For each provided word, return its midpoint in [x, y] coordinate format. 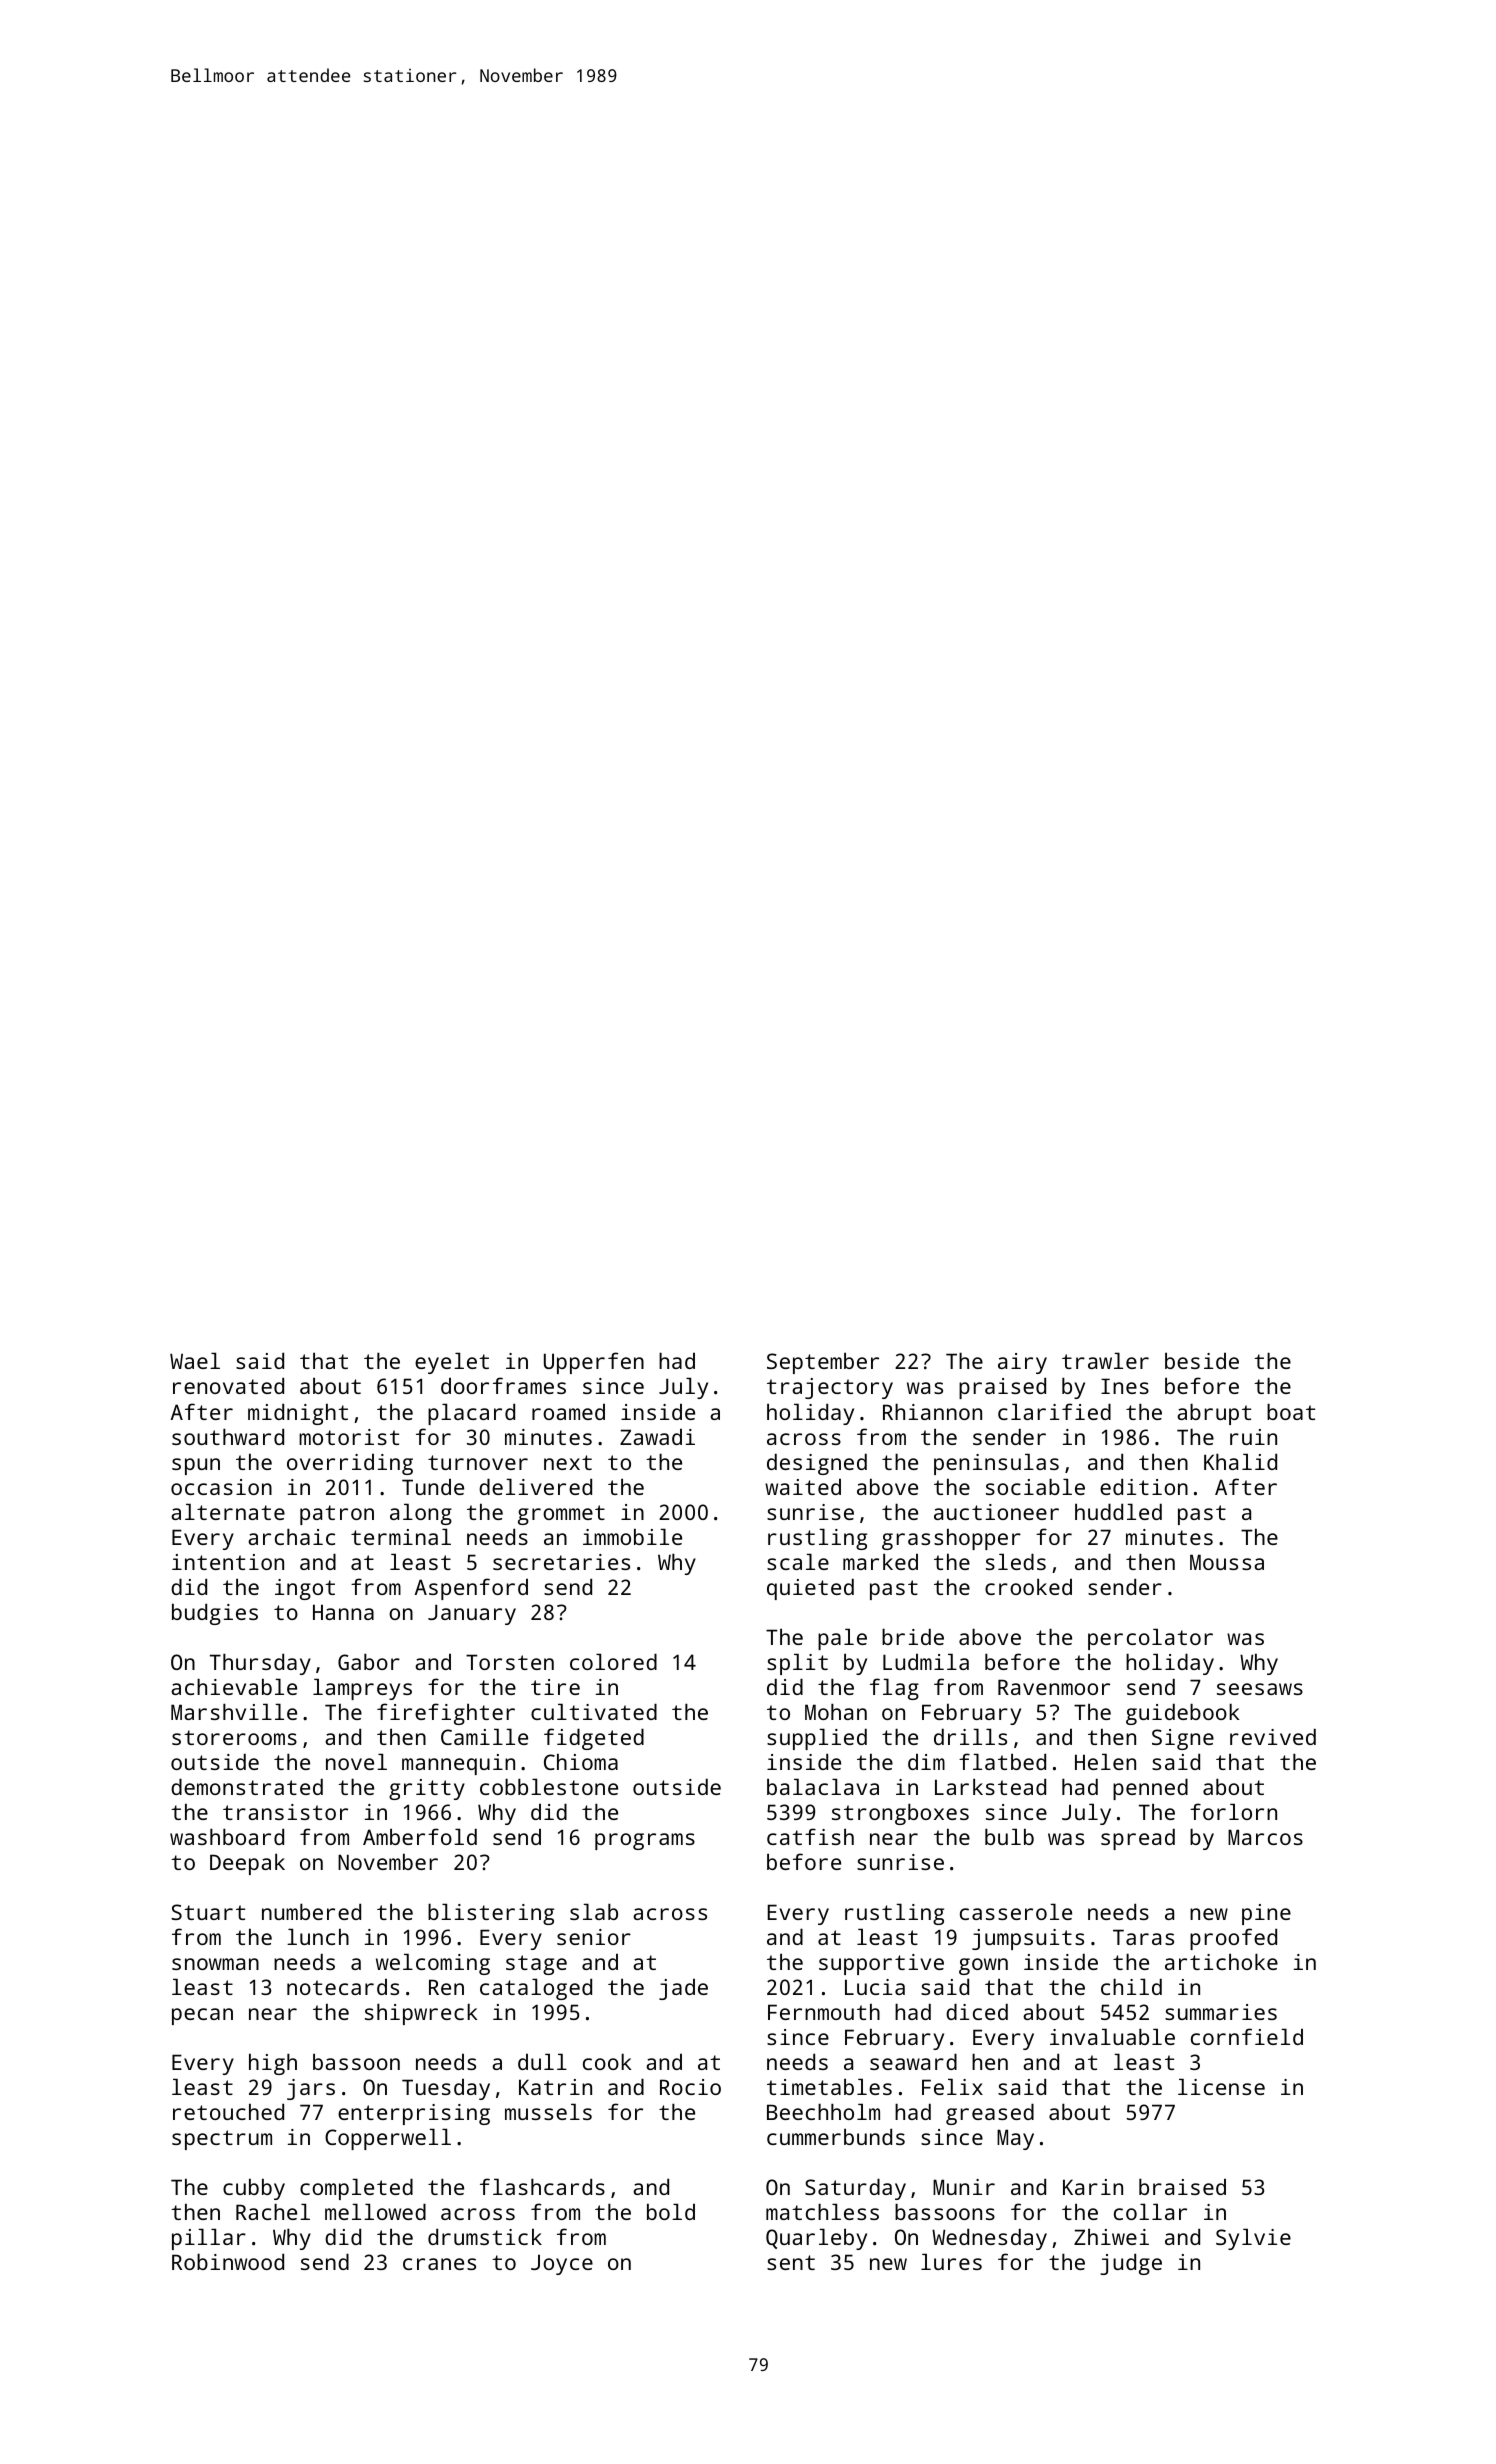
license [1221, 2086]
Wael [195, 1360]
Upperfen [594, 1363]
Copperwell [388, 2139]
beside [1202, 1360]
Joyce [562, 2264]
